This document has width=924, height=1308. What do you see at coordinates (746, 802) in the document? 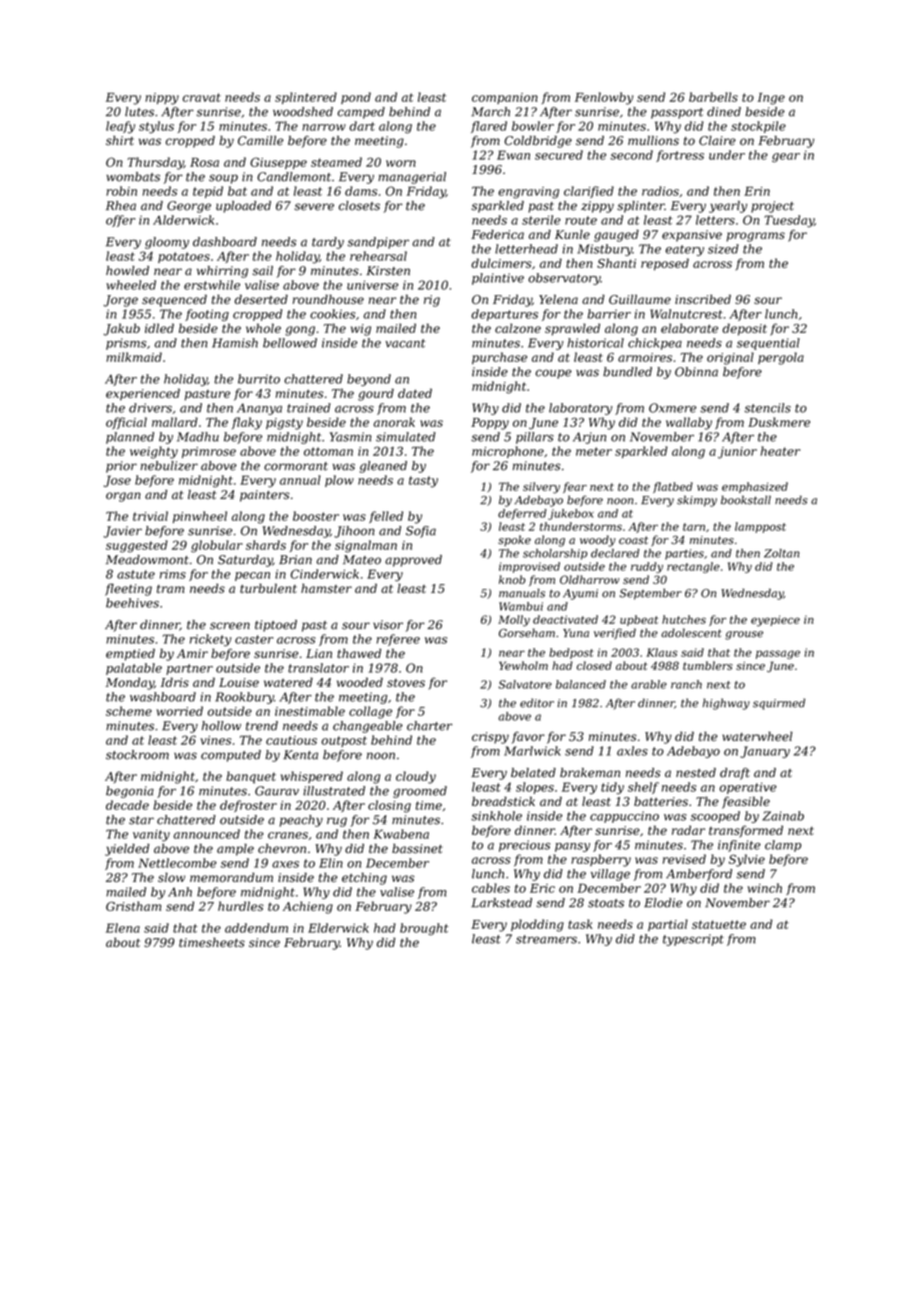
I see `feasible` at bounding box center [746, 802].
